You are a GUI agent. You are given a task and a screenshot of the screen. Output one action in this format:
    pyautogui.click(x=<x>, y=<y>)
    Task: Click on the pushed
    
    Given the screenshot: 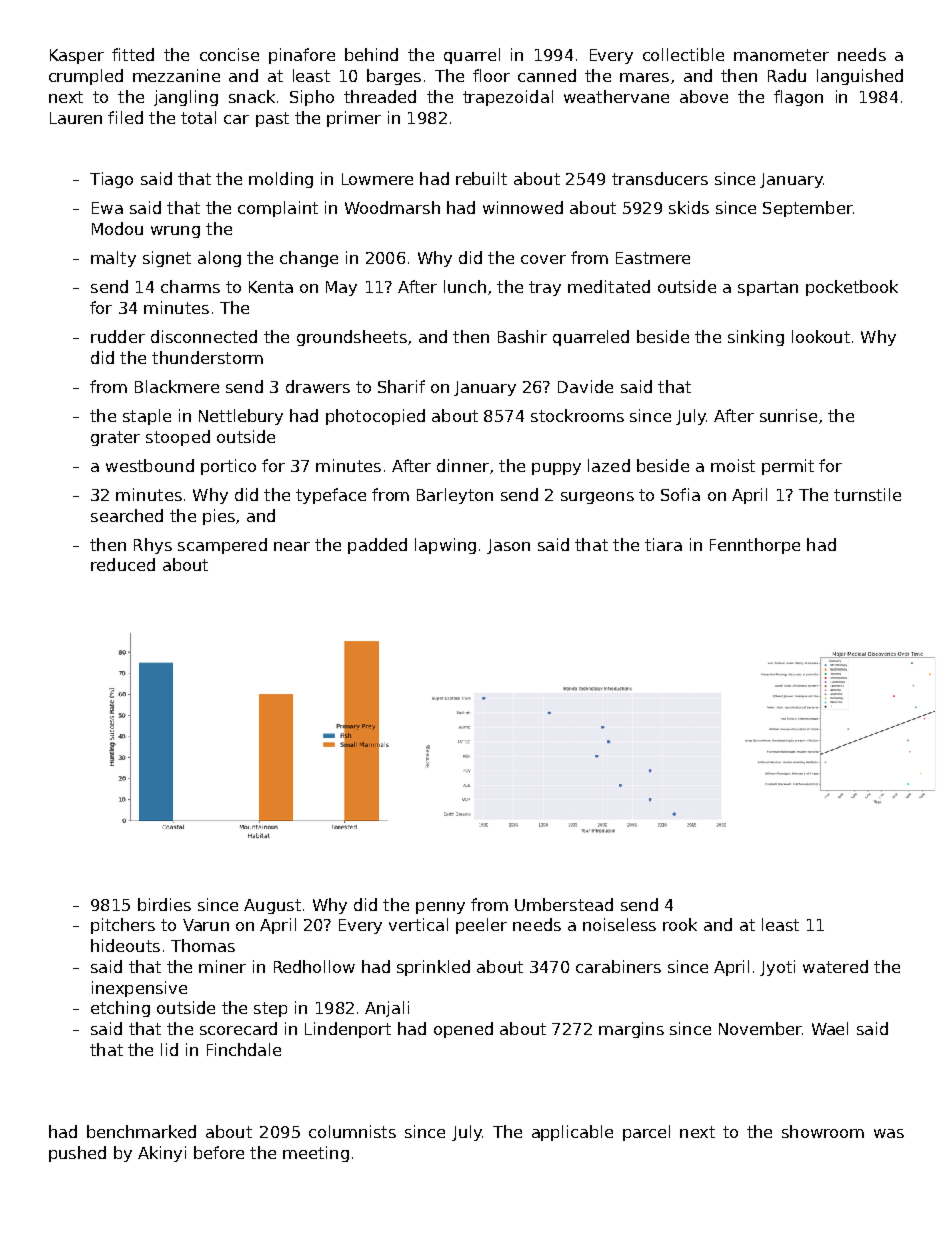 What is the action you would take?
    pyautogui.click(x=77, y=1154)
